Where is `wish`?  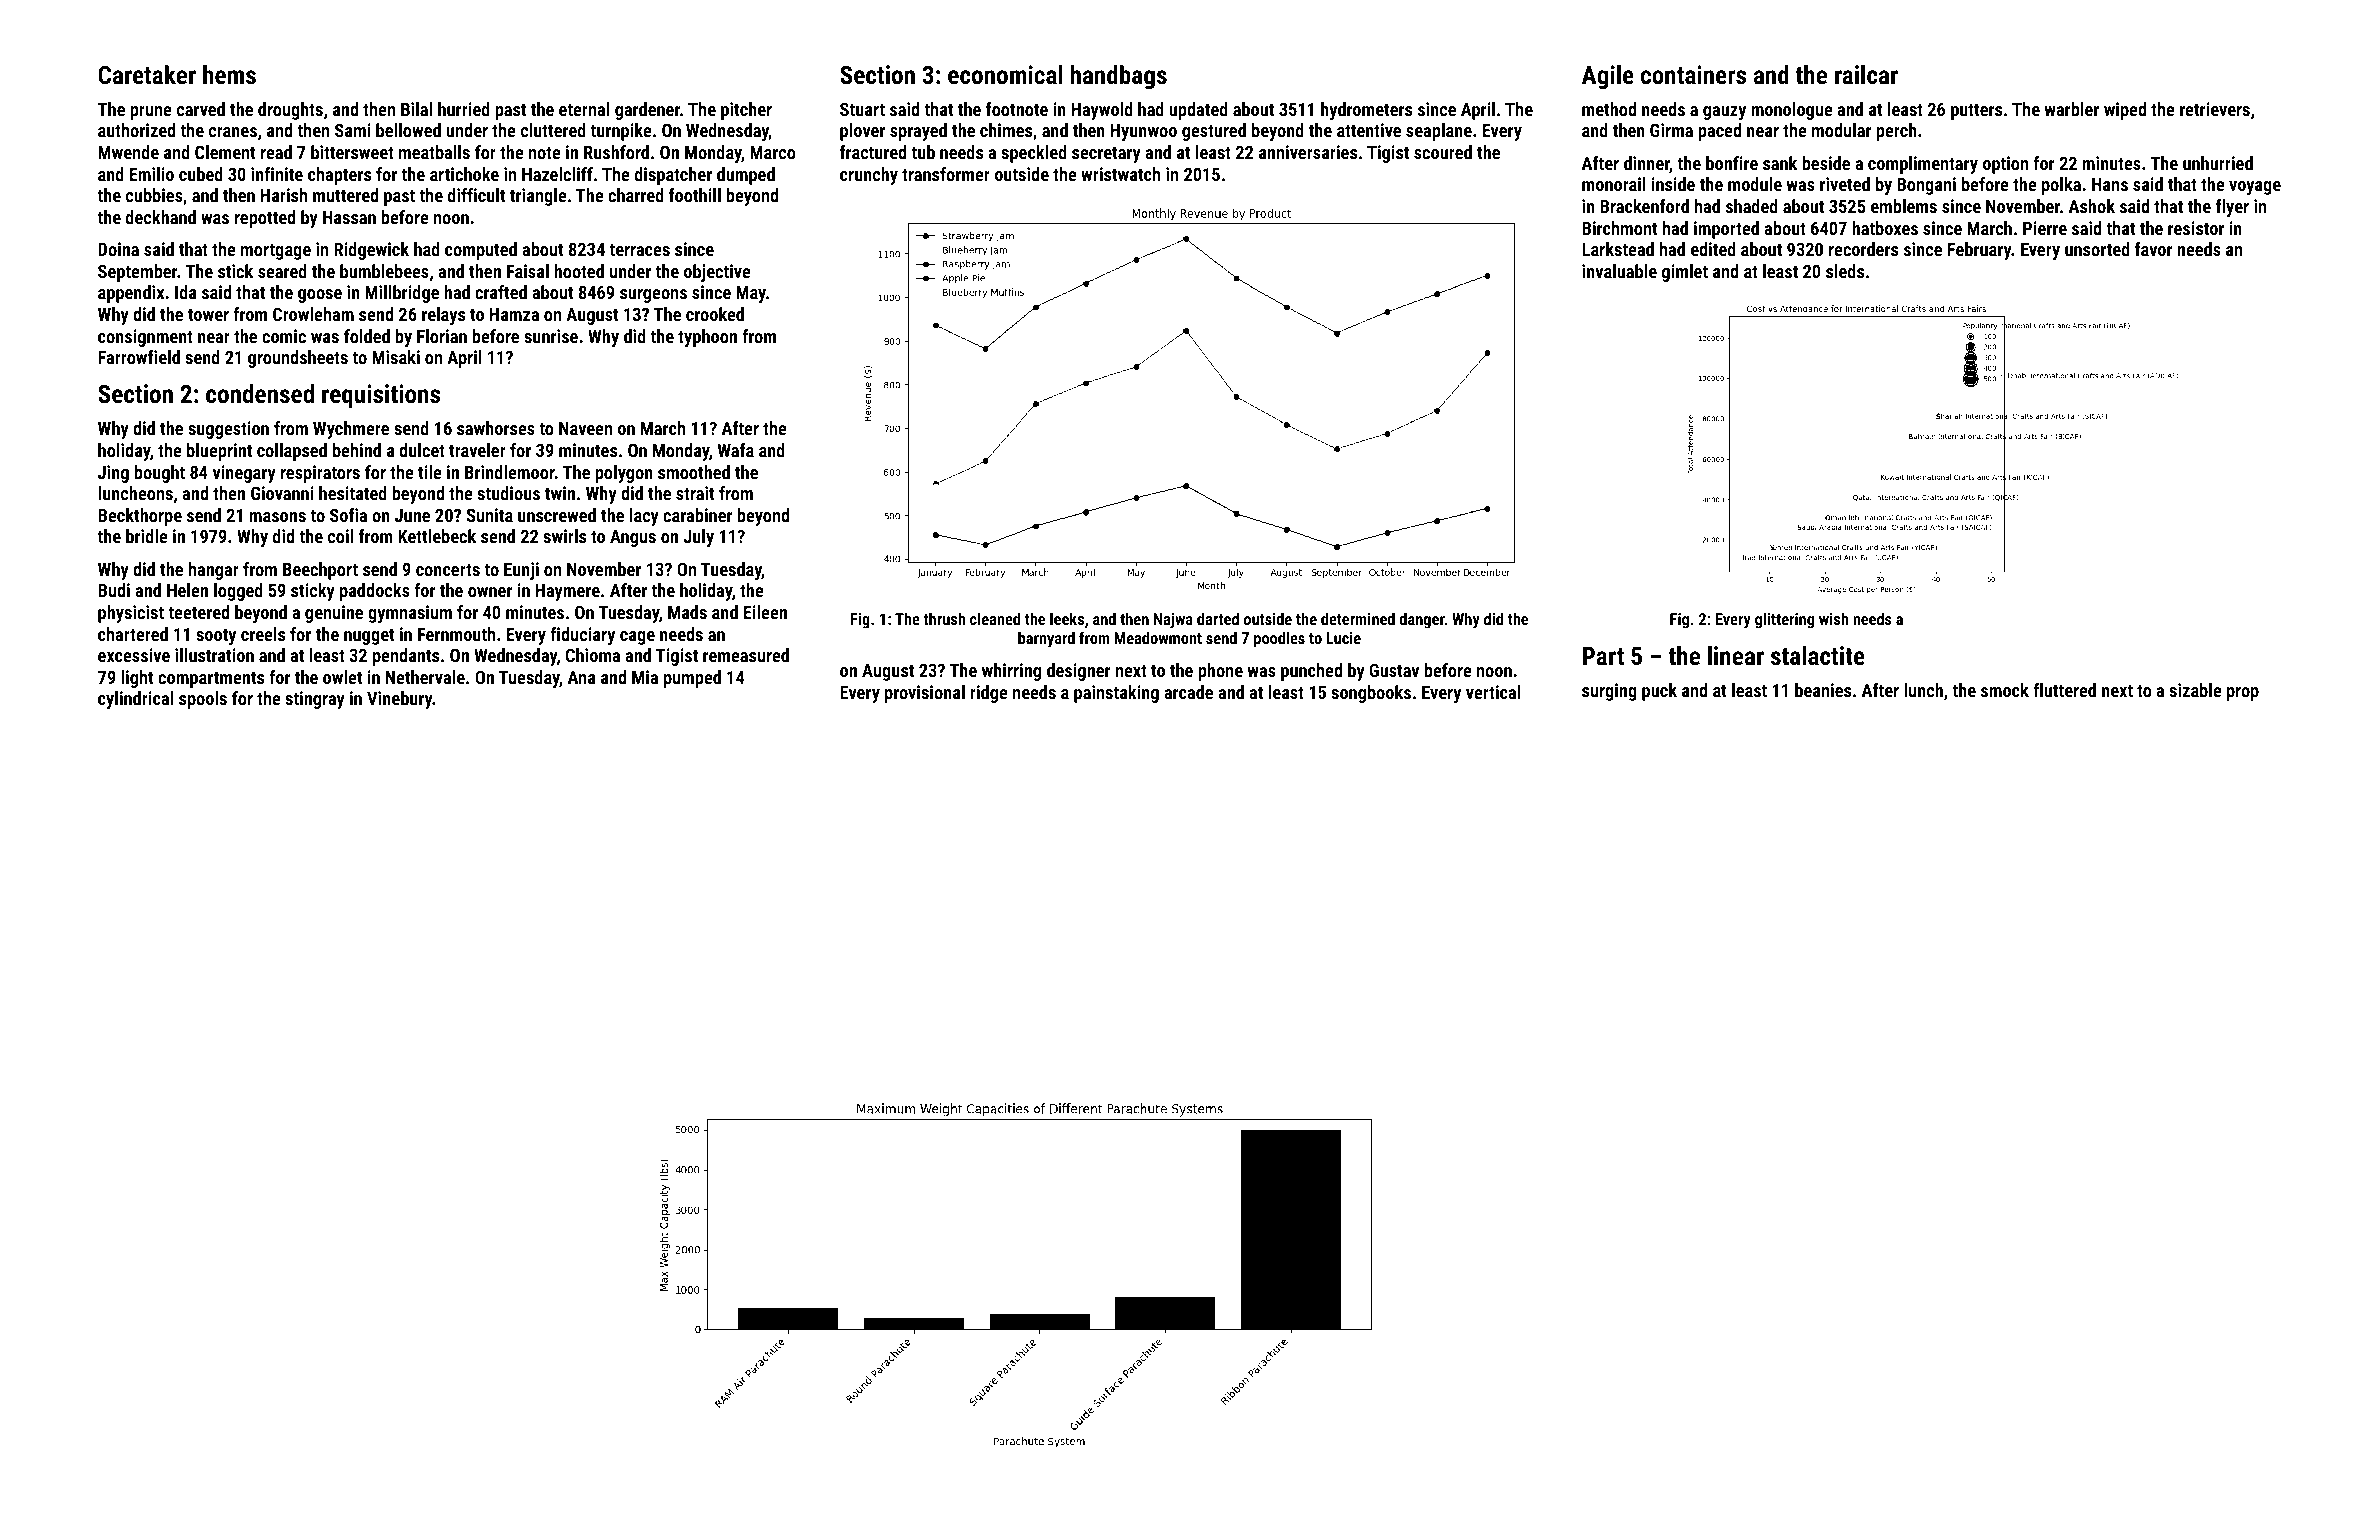 wish is located at coordinates (1833, 618).
